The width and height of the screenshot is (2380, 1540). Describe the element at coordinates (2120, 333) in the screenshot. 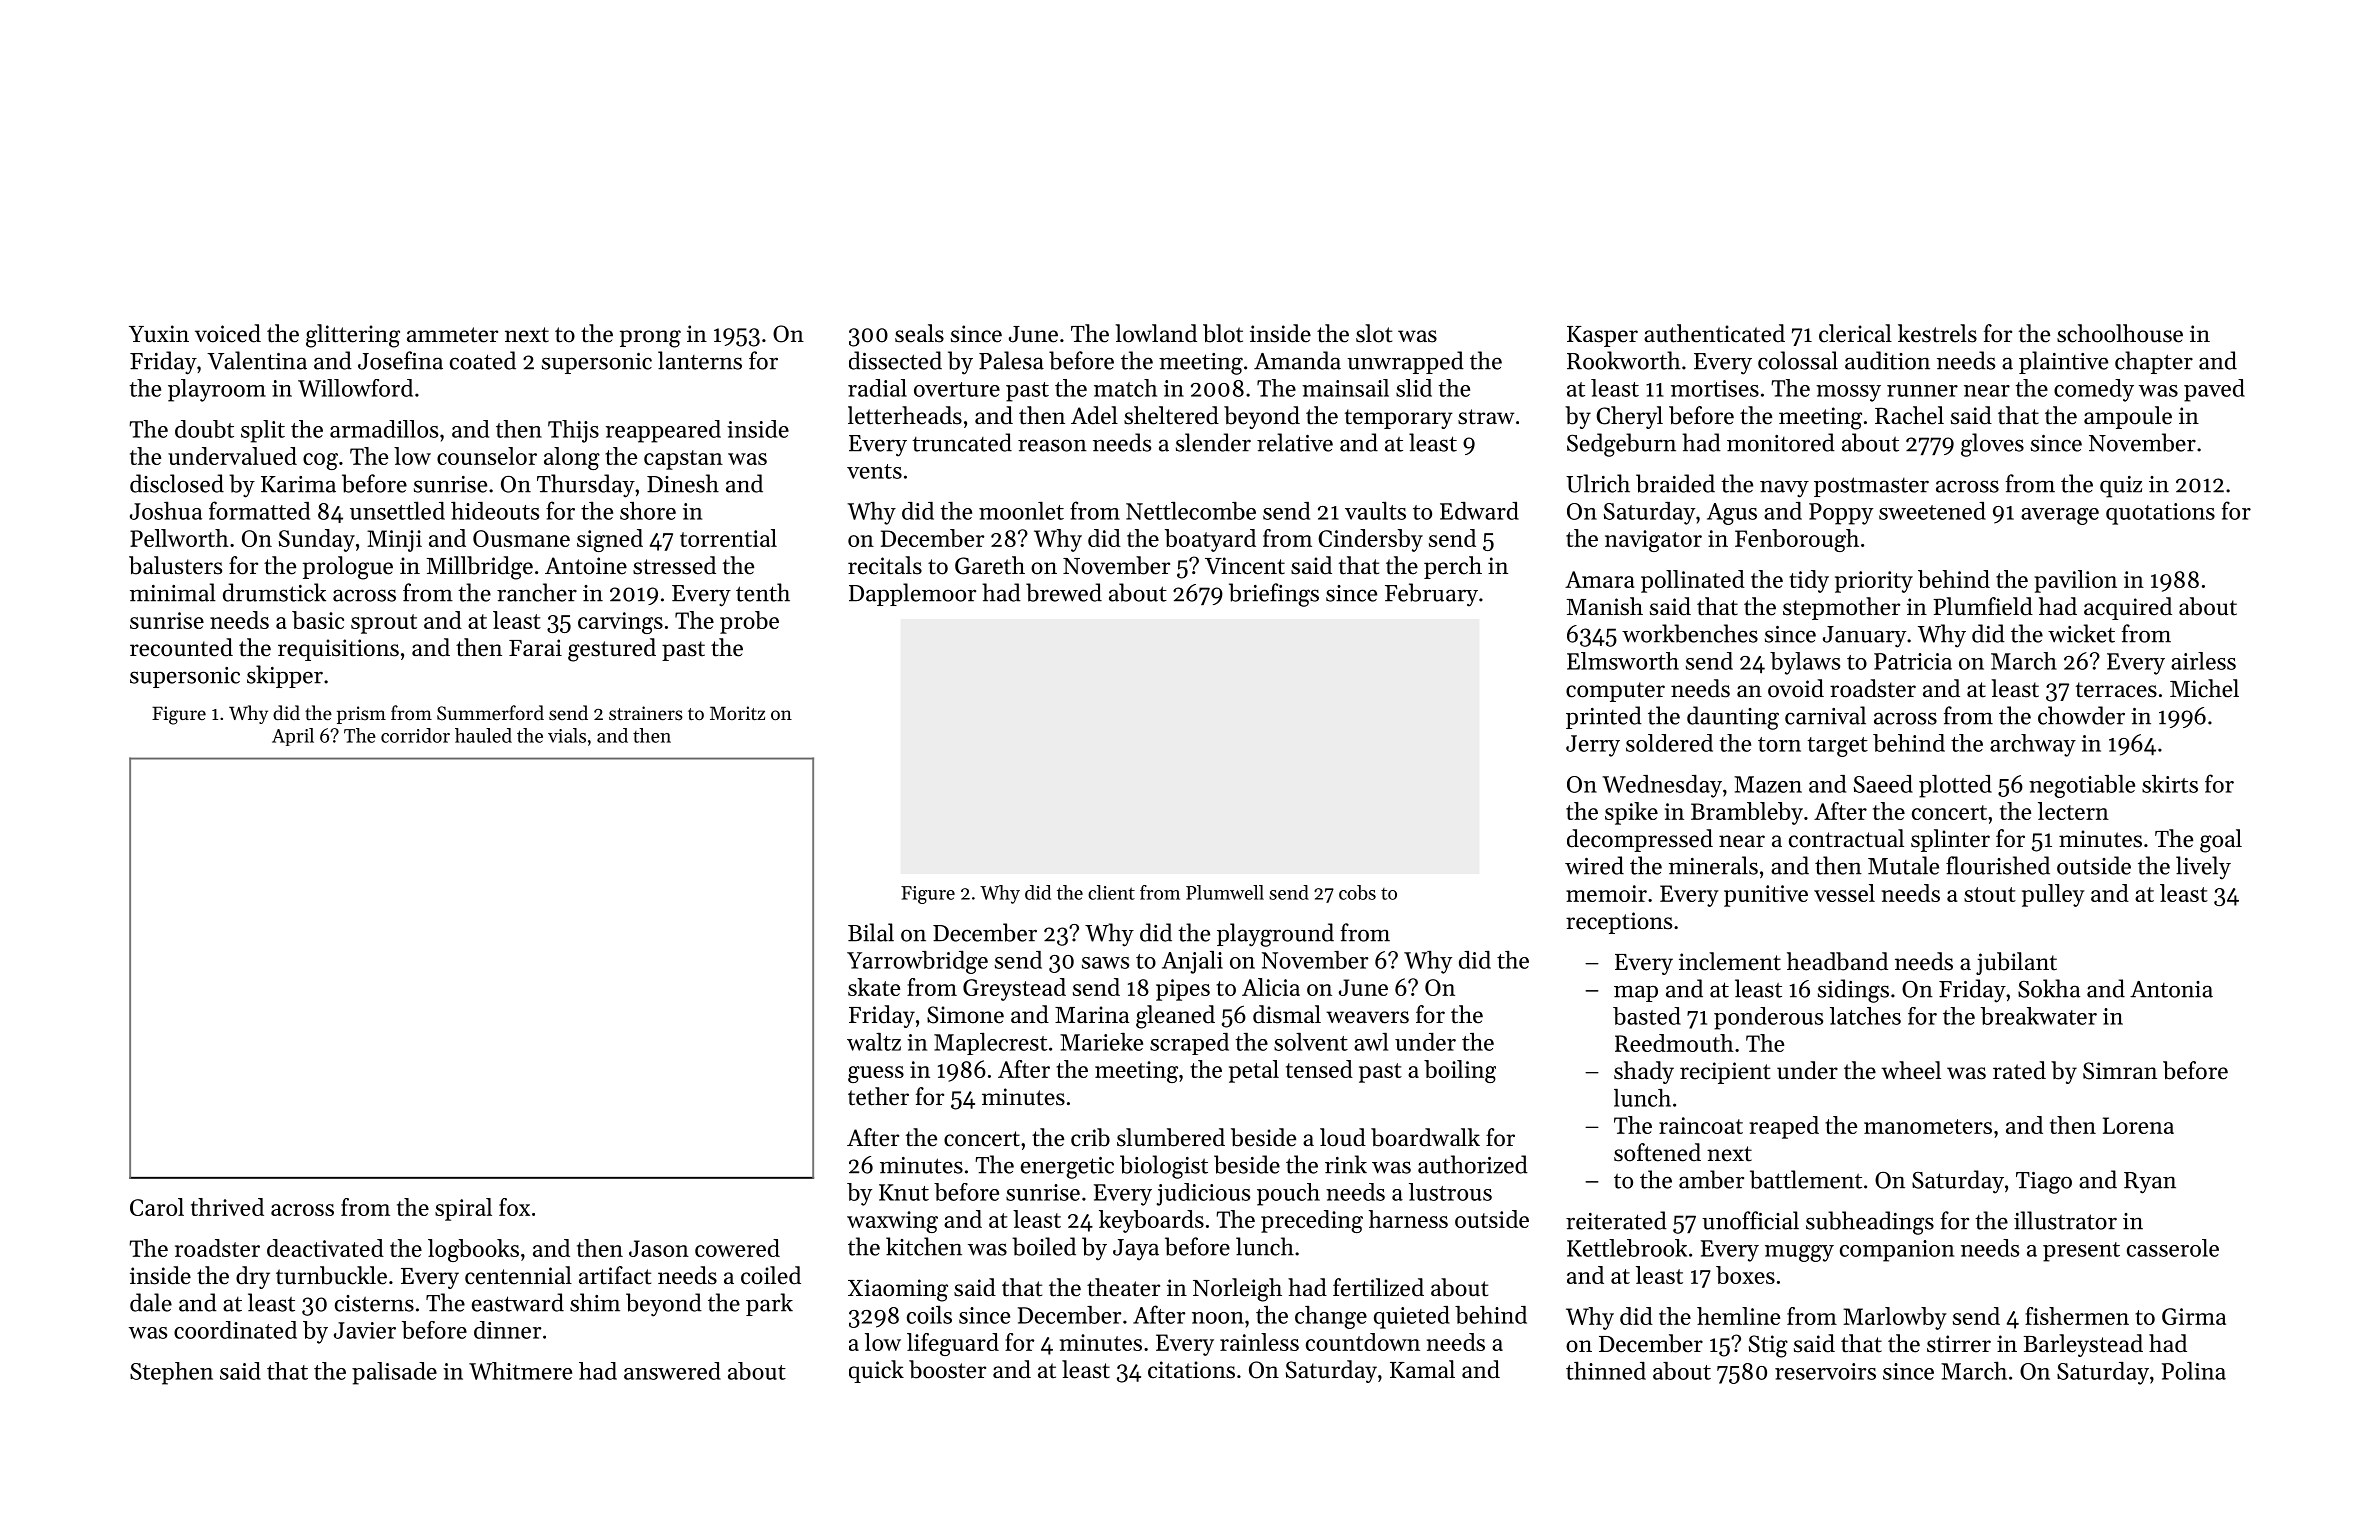

I see `schoolhouse` at that location.
